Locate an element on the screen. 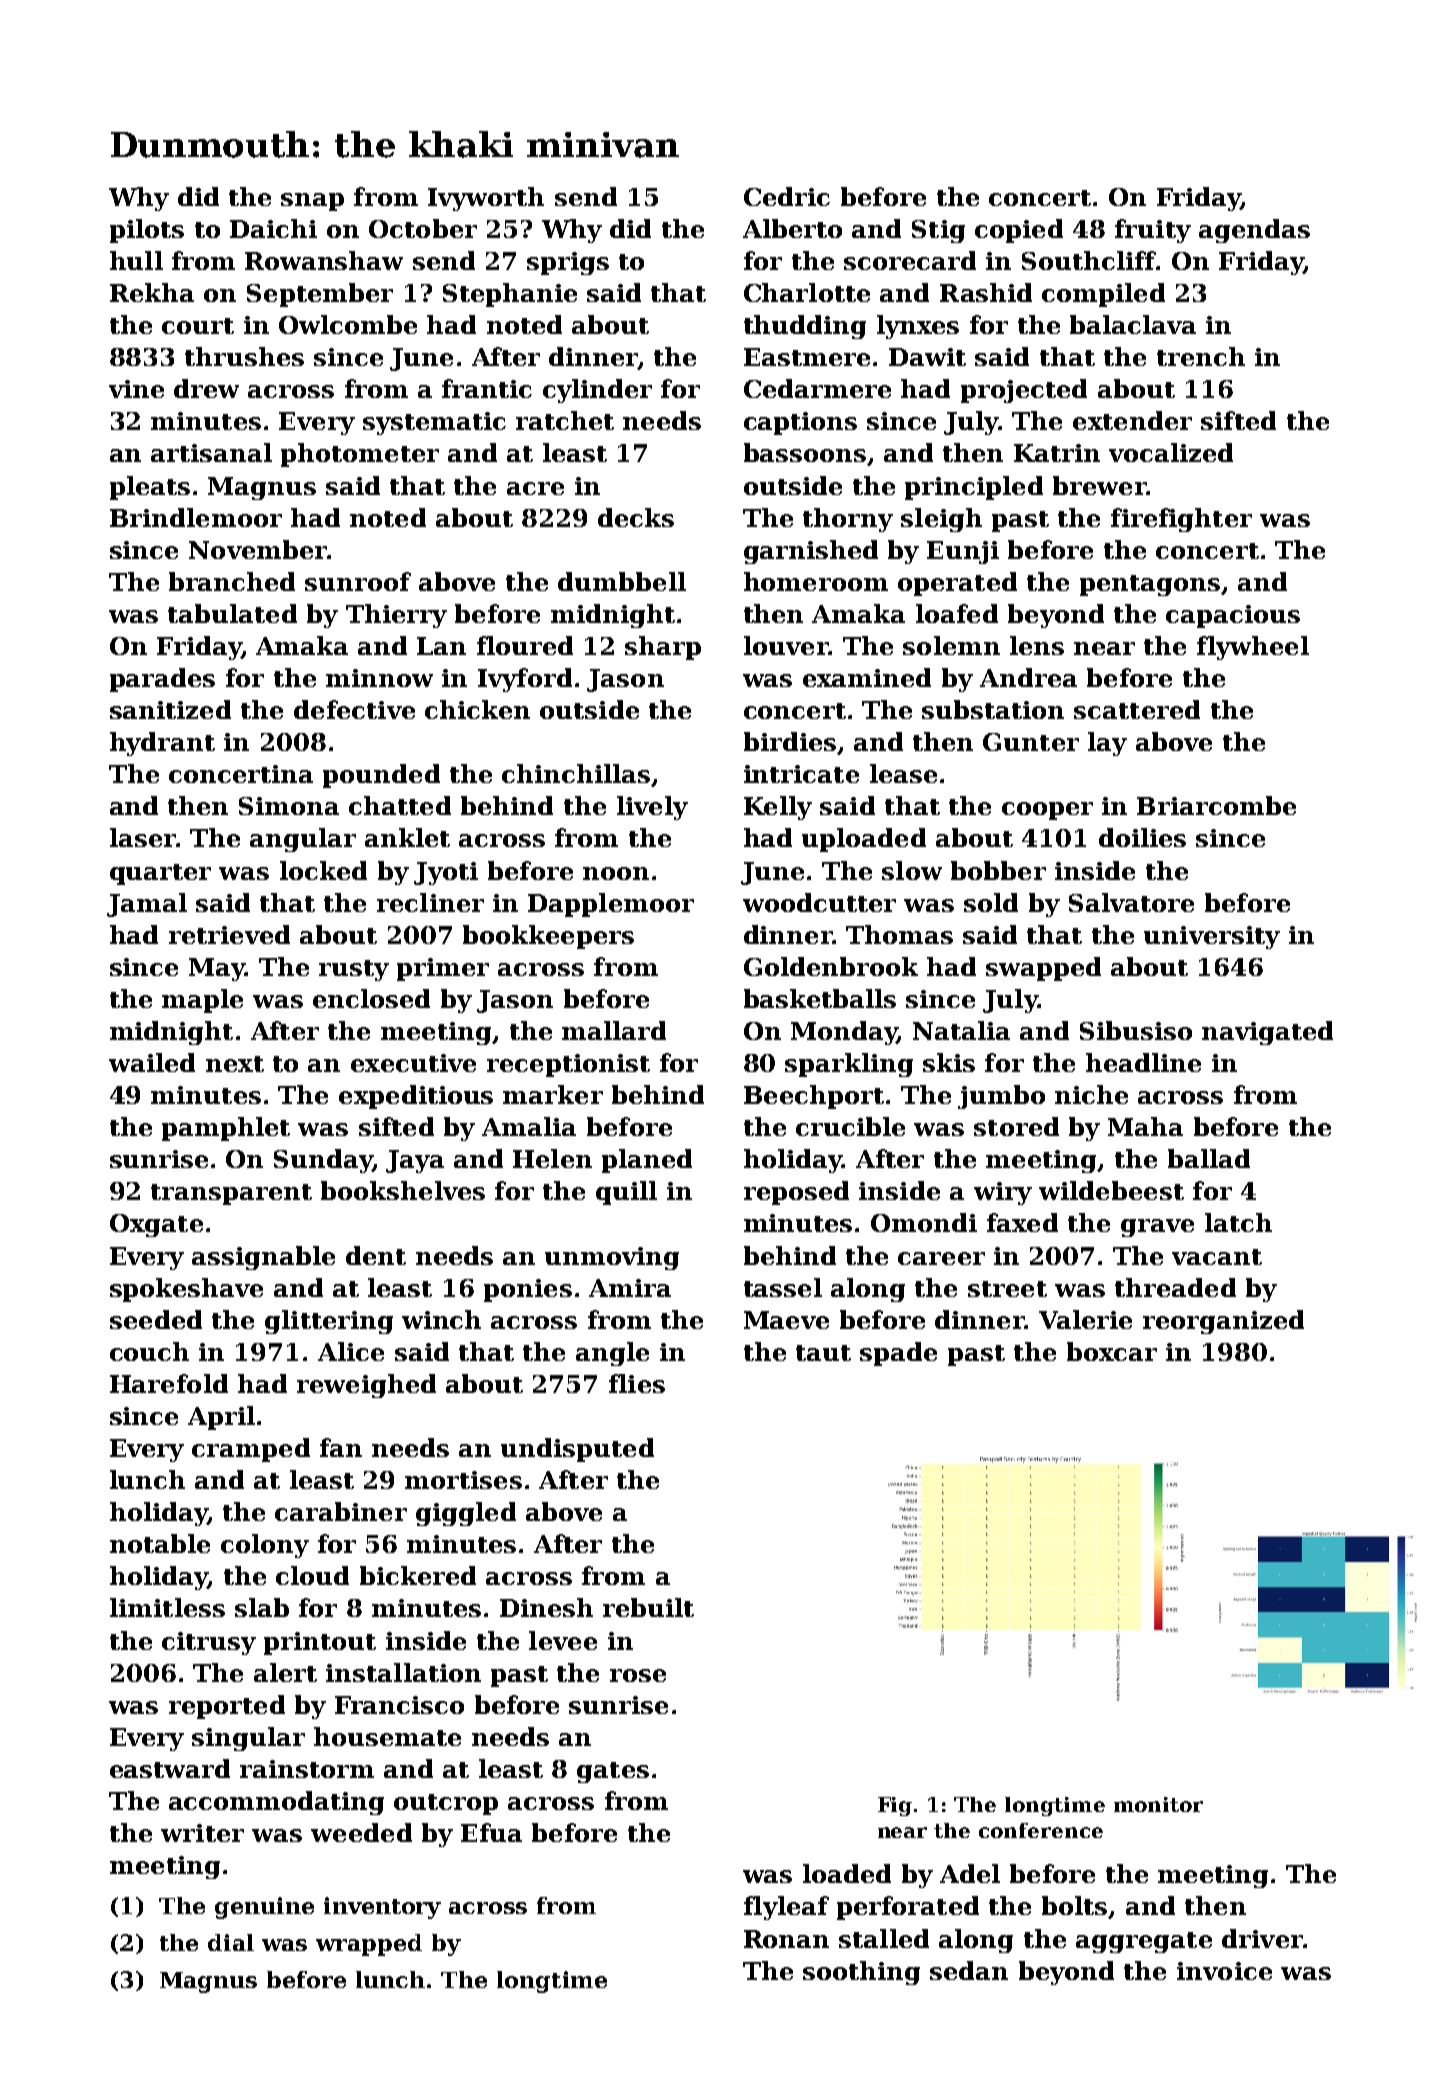 The width and height of the screenshot is (1450, 2100). snap is located at coordinates (312, 202).
